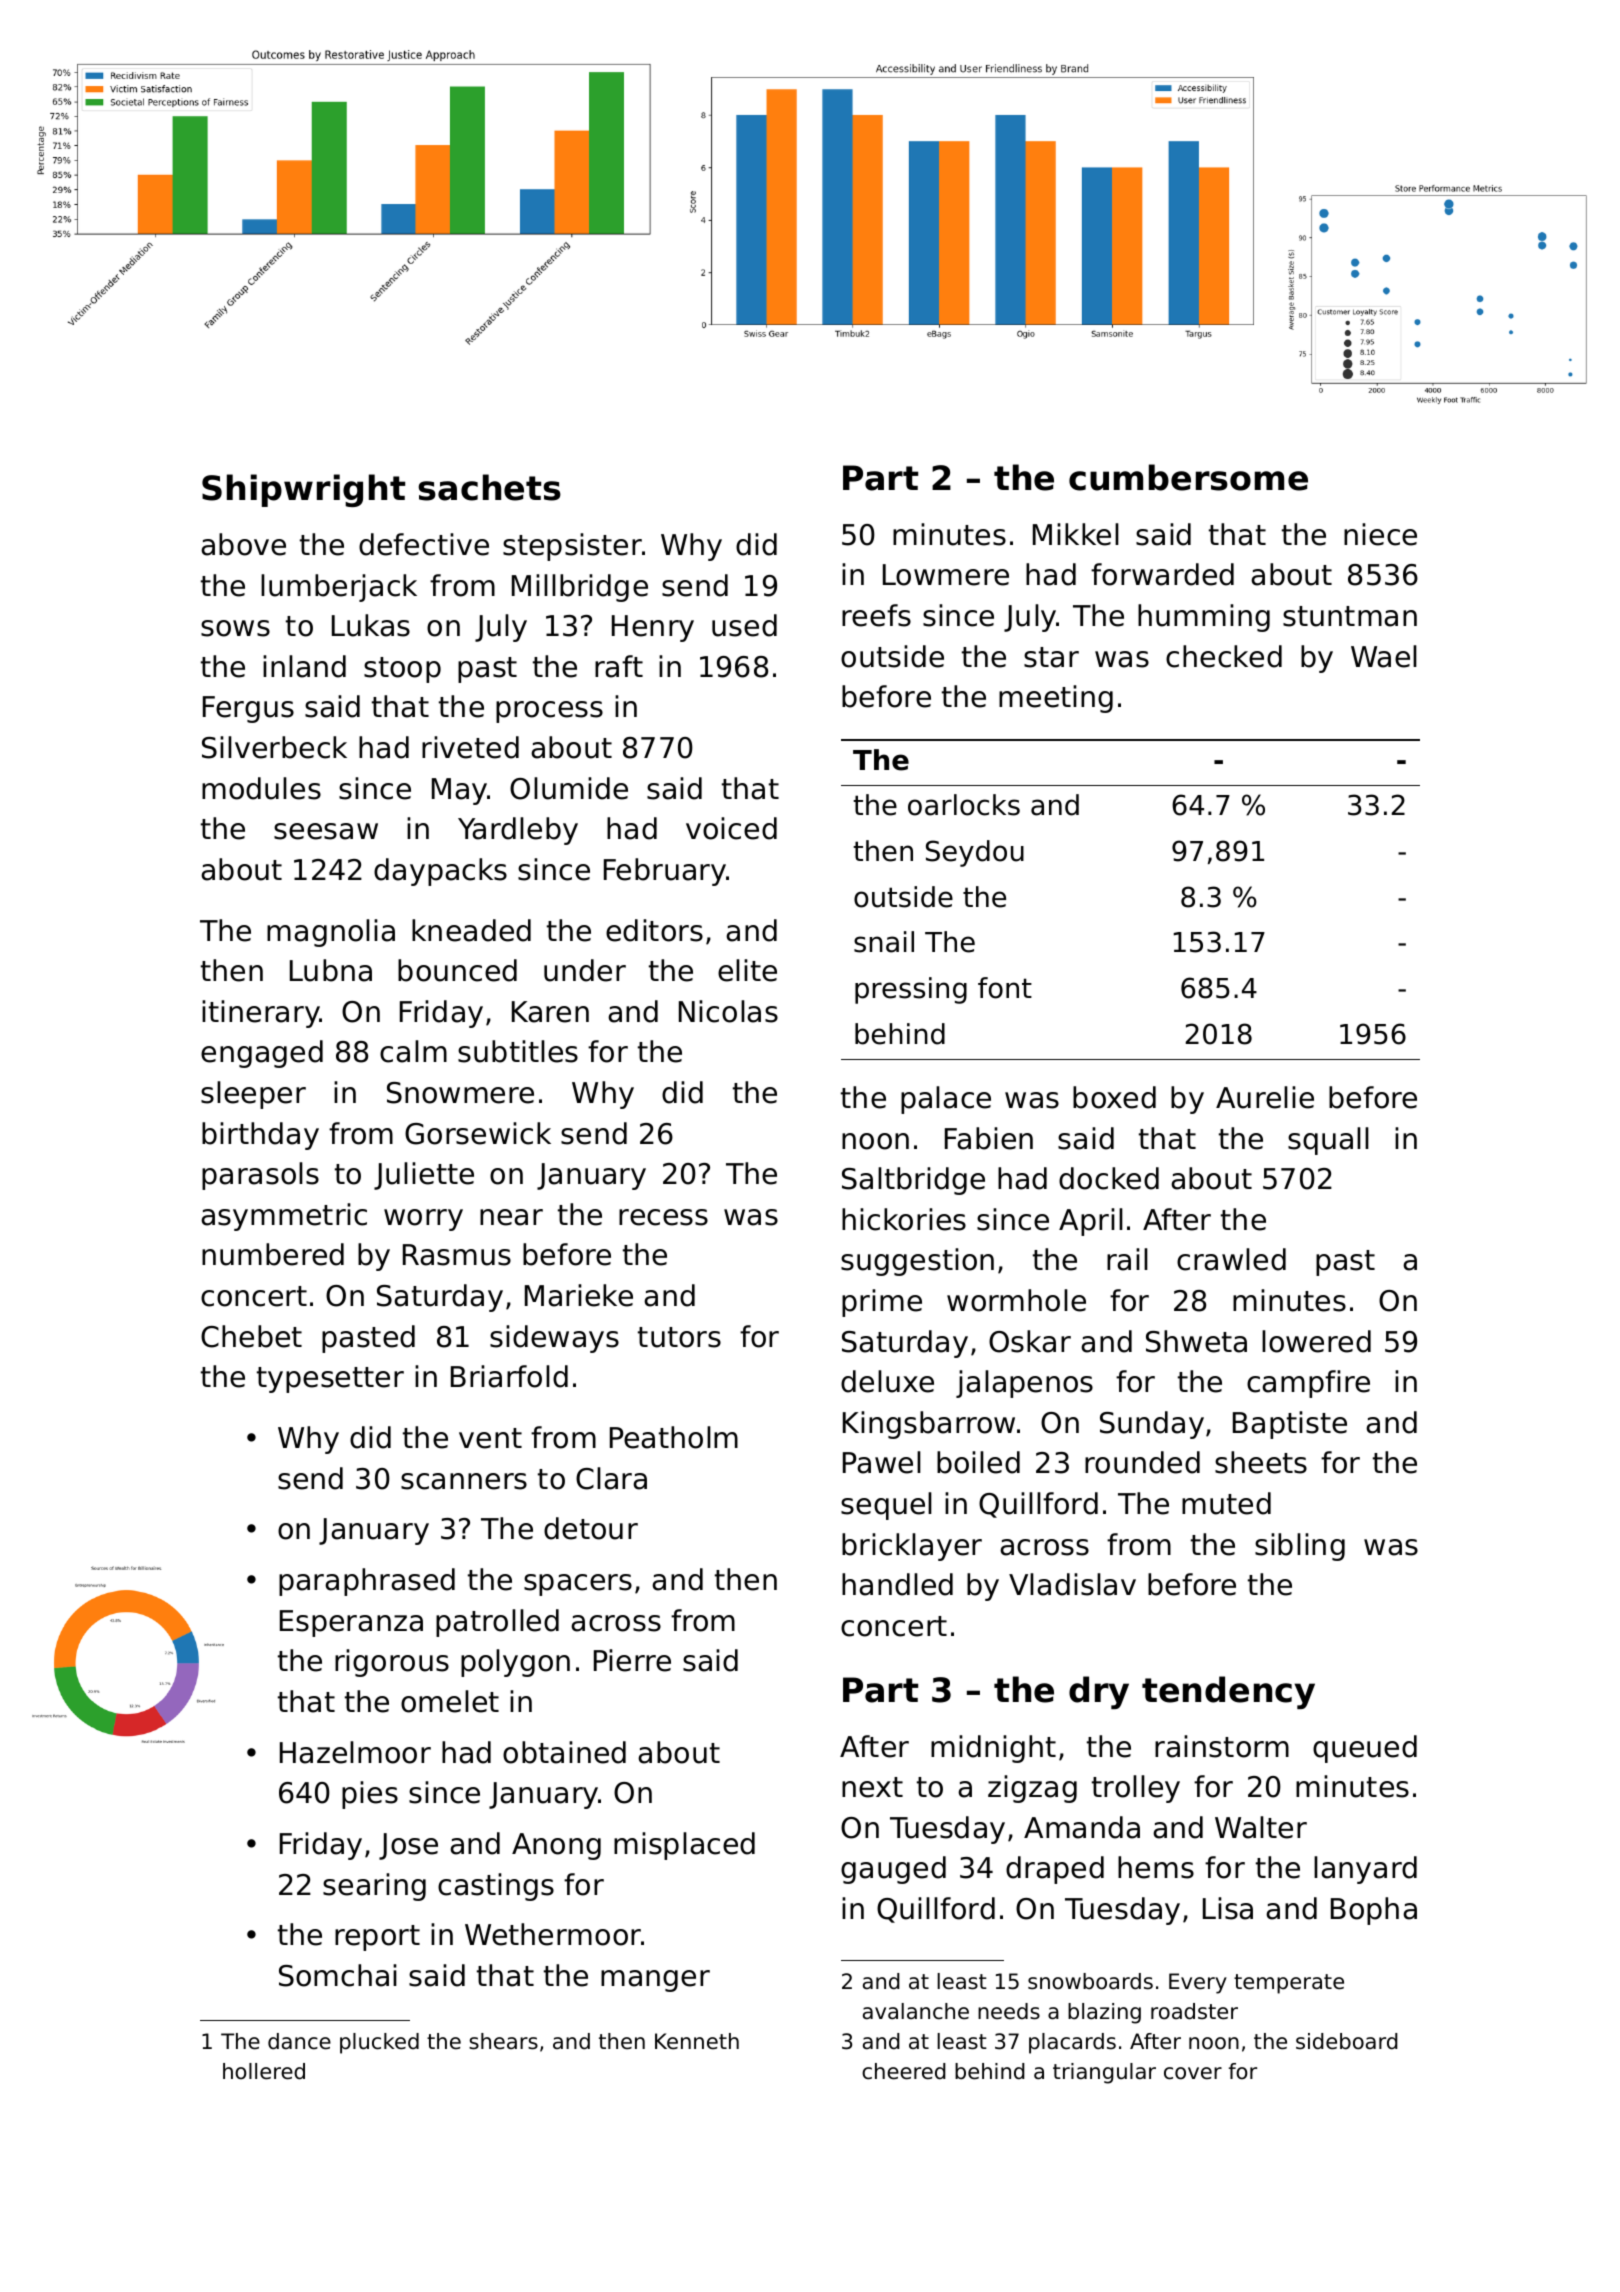 Image resolution: width=1620 pixels, height=2292 pixels. What do you see at coordinates (243, 544) in the document?
I see `above` at bounding box center [243, 544].
